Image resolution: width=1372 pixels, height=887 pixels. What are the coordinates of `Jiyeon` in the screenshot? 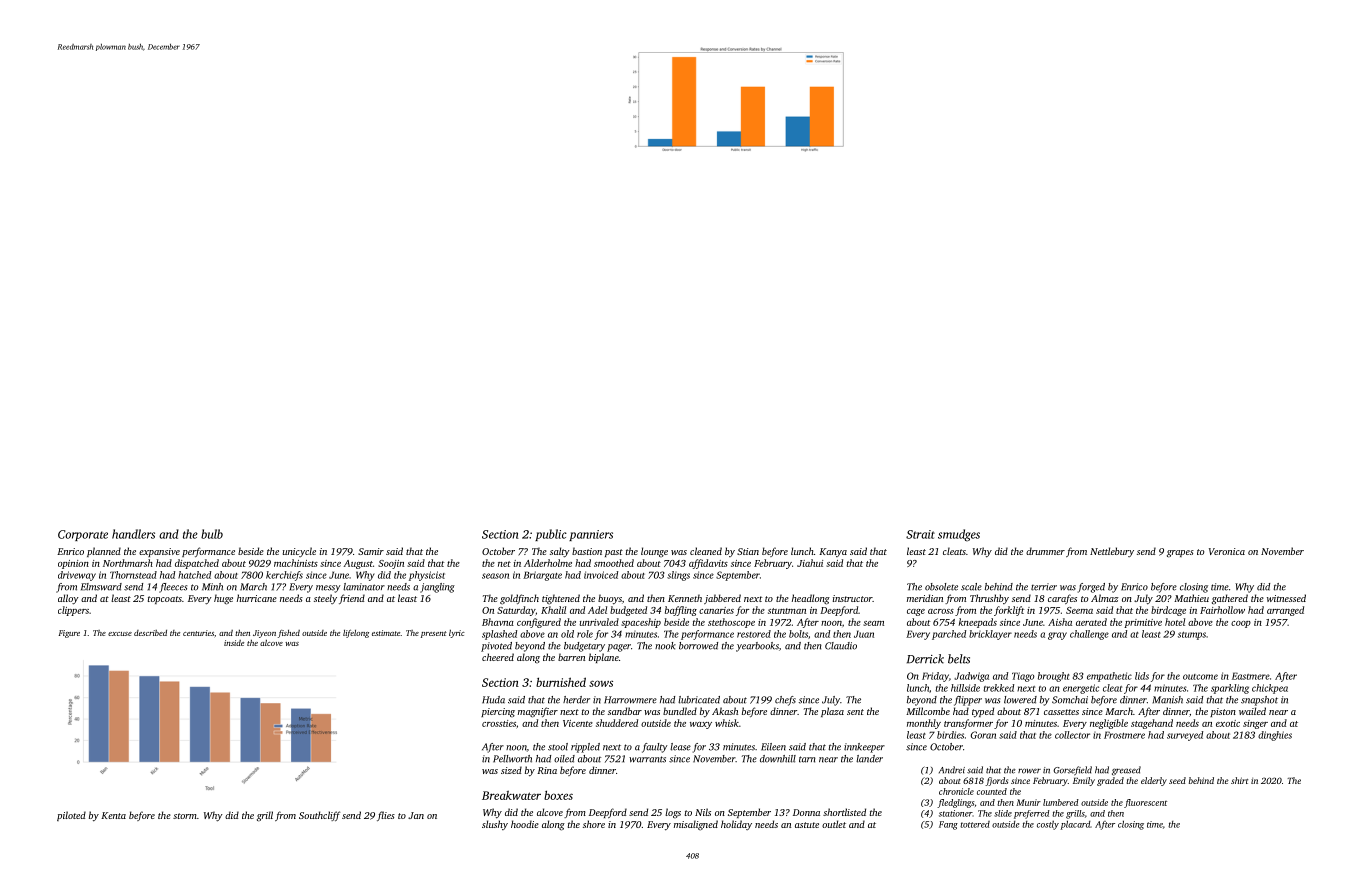 It's located at (264, 634).
